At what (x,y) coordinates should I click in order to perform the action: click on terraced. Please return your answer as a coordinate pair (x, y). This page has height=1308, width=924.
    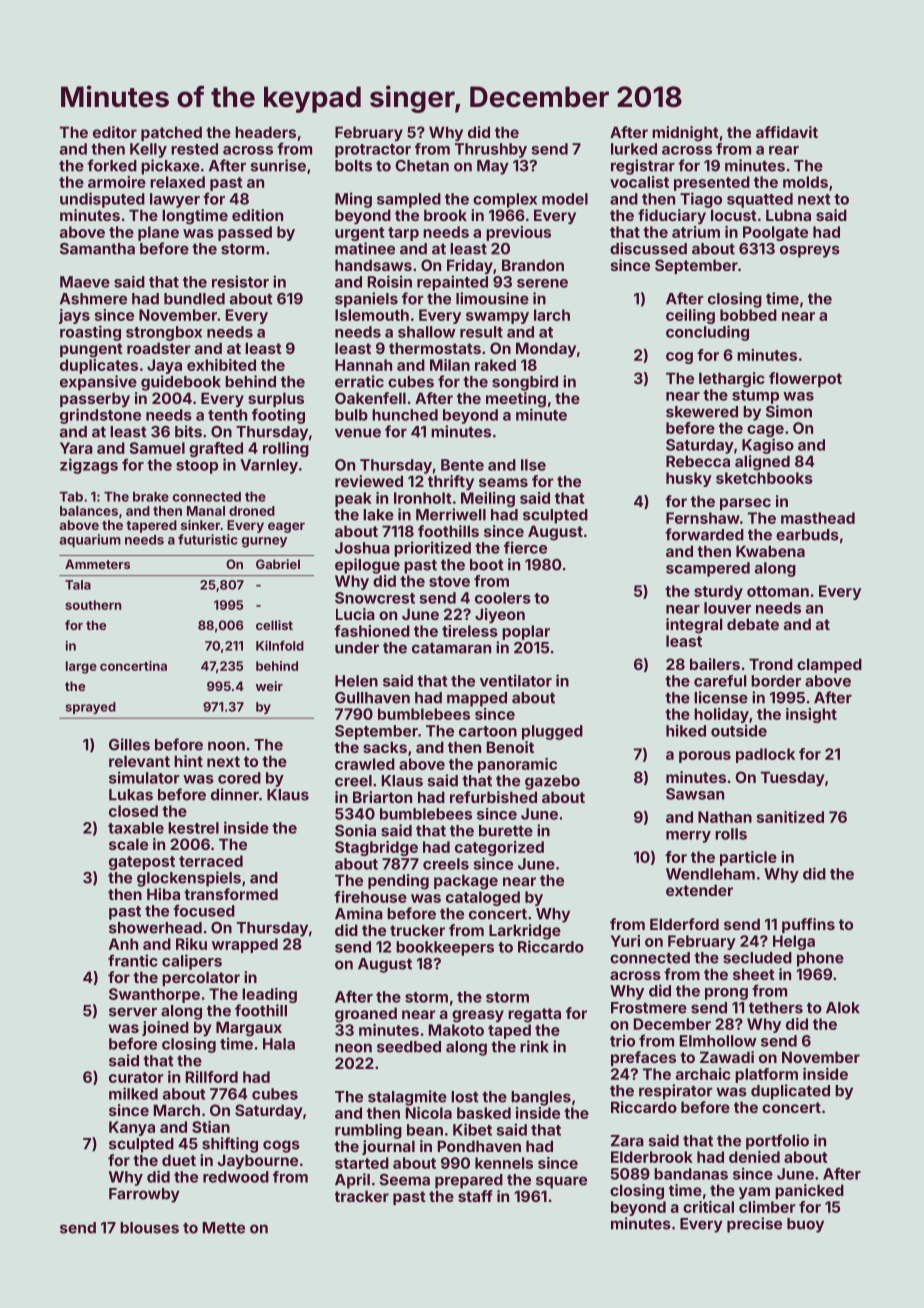
    Looking at the image, I should click on (211, 861).
